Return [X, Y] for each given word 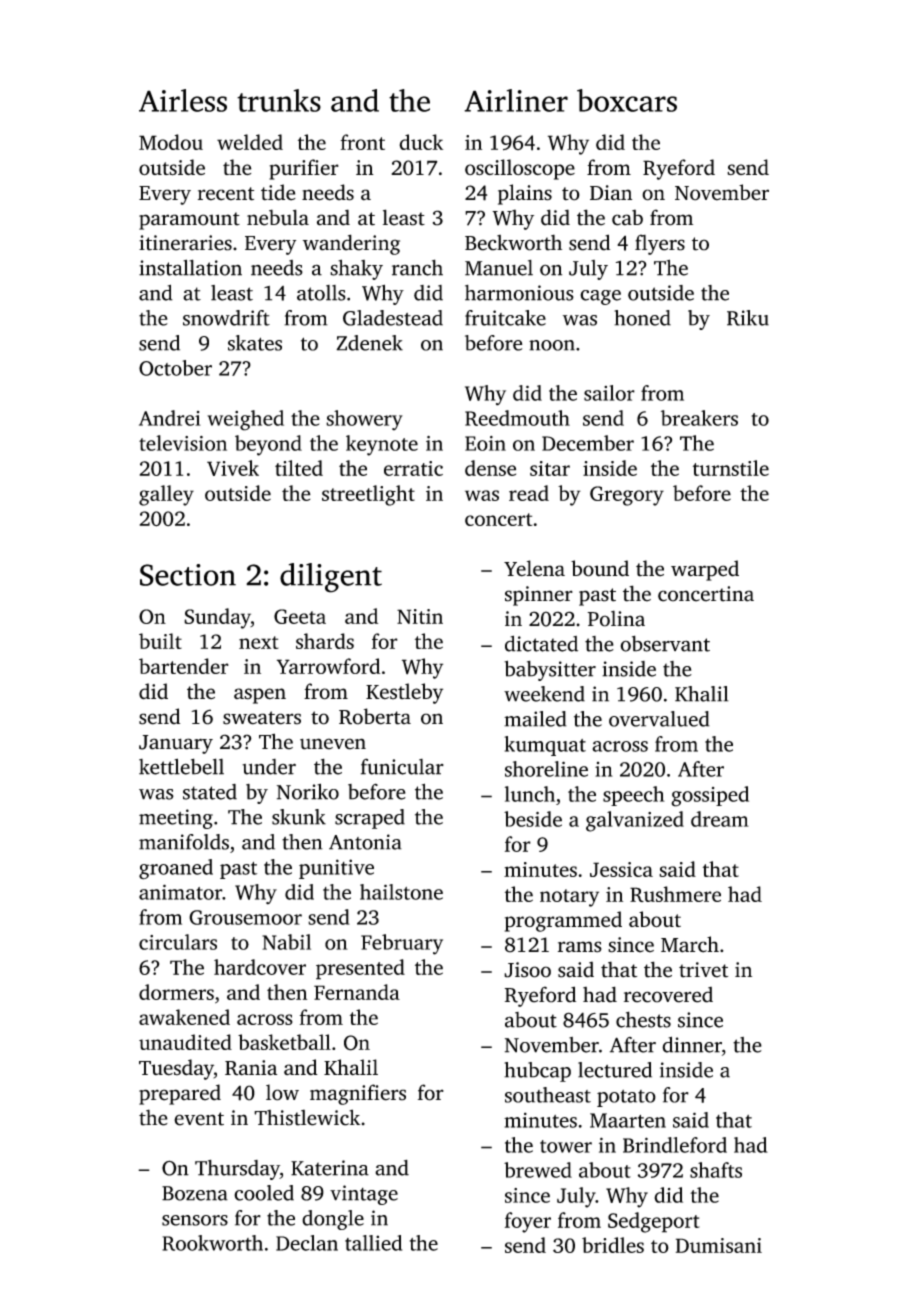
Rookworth [212, 1243]
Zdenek [369, 343]
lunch [530, 794]
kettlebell [181, 766]
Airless [183, 100]
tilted [299, 468]
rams [580, 947]
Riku [748, 318]
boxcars [627, 100]
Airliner [516, 100]
